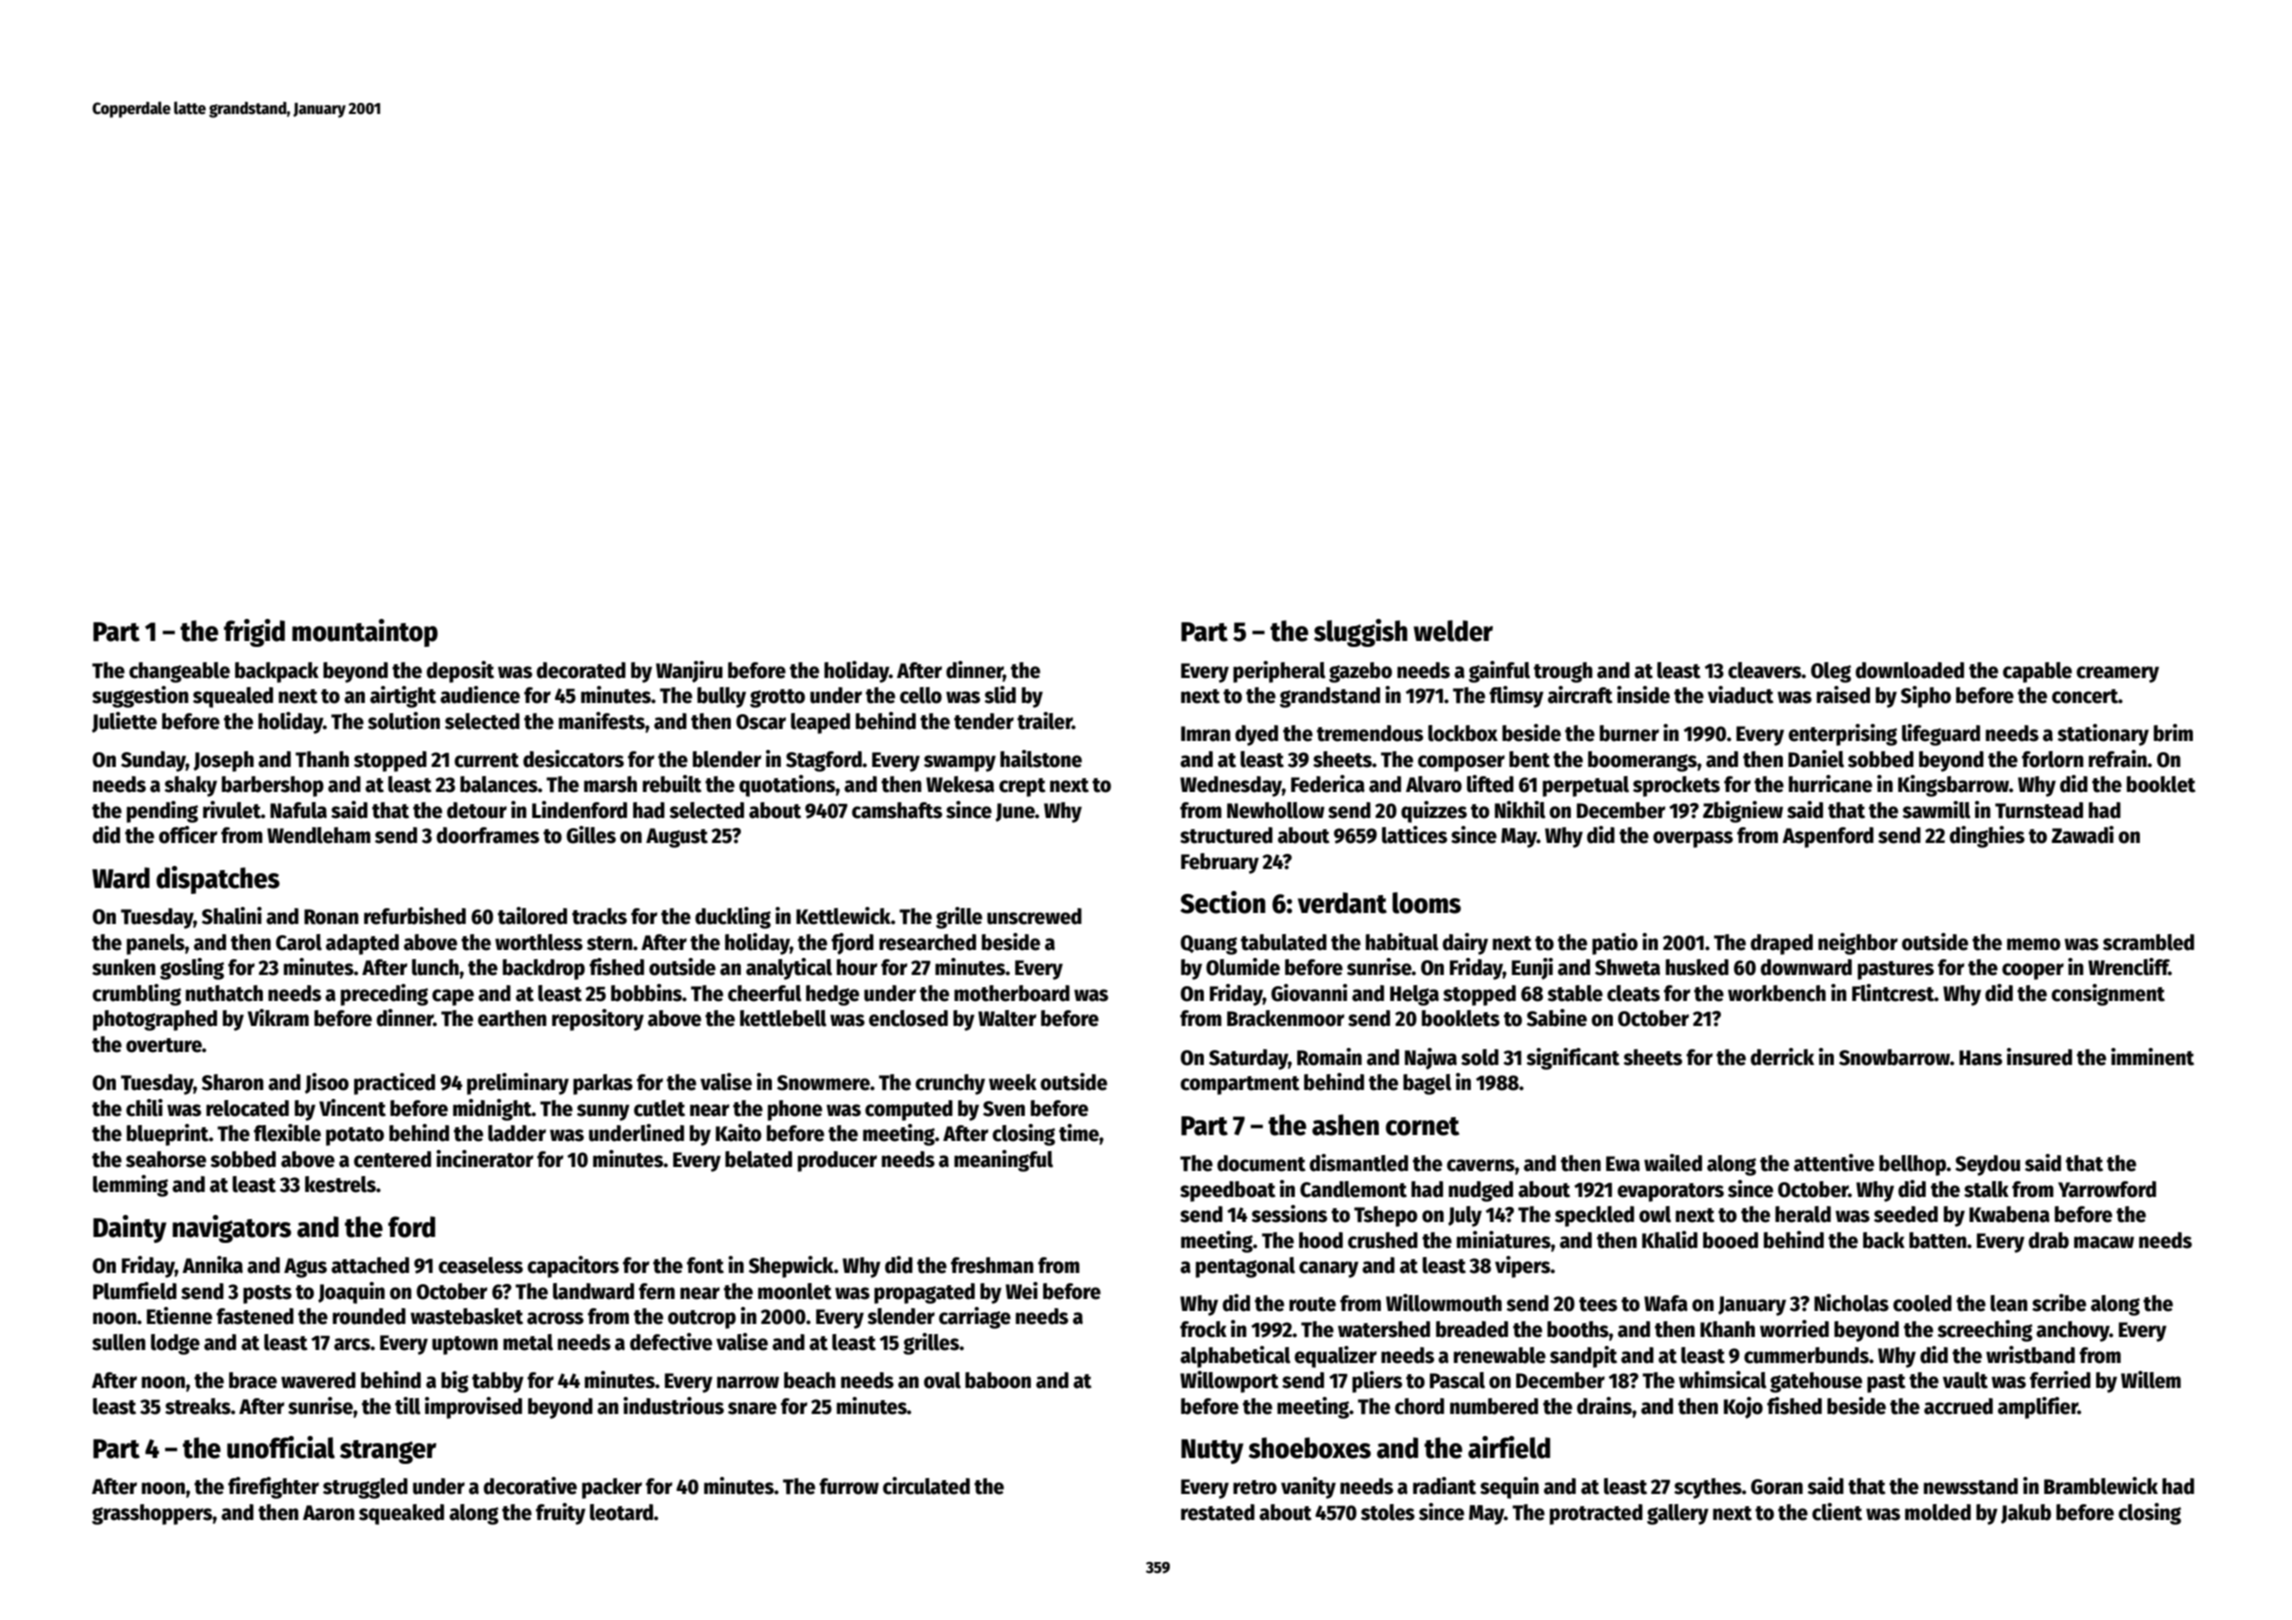 Image resolution: width=2292 pixels, height=1620 pixels. Describe the element at coordinates (752, 1408) in the screenshot. I see `snare` at that location.
